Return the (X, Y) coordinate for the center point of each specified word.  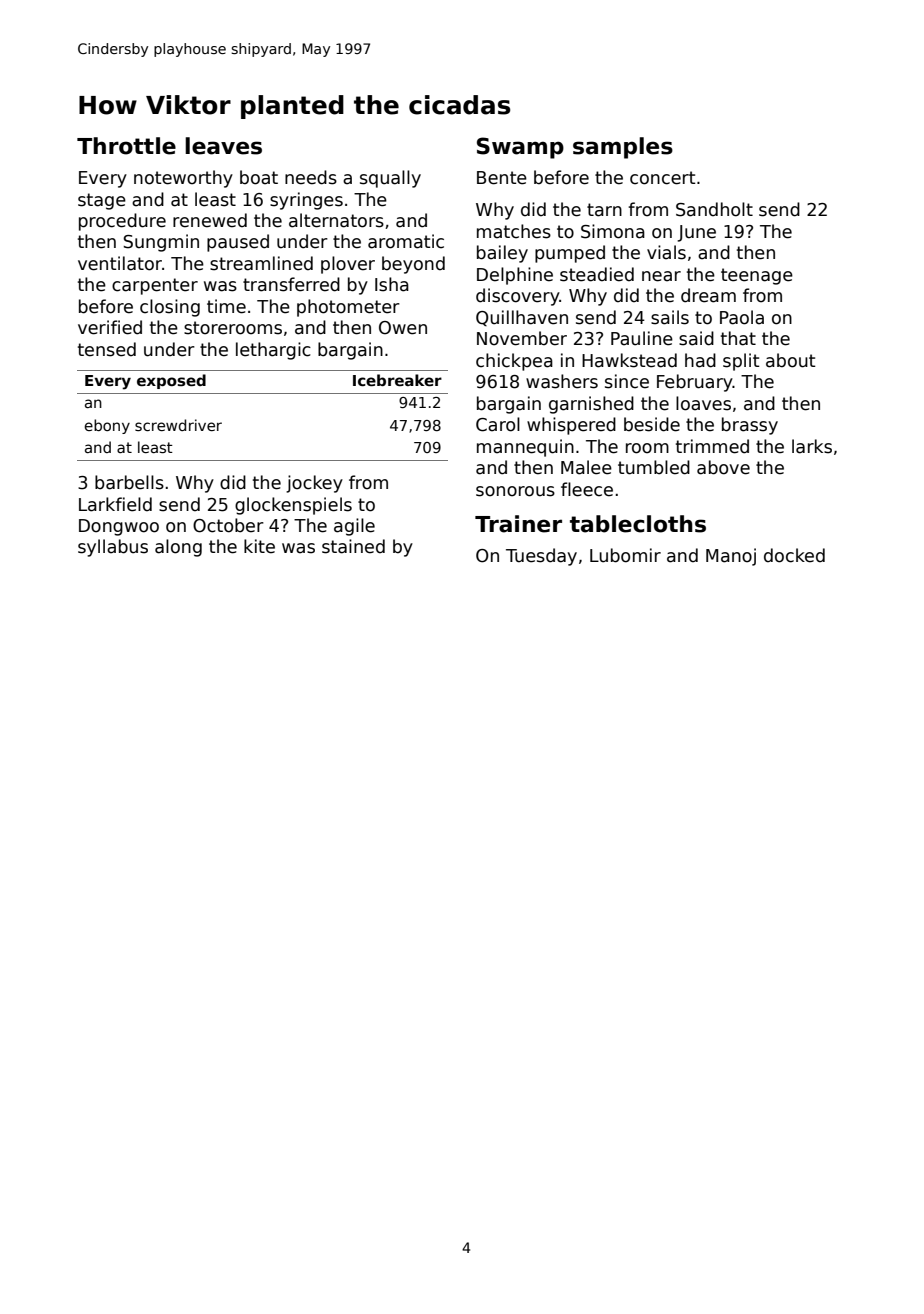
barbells (129, 482)
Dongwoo (119, 527)
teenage (757, 276)
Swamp (520, 148)
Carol (498, 424)
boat (259, 177)
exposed (171, 381)
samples (623, 148)
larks (812, 446)
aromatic (406, 241)
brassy (750, 426)
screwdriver (178, 425)
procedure (122, 222)
